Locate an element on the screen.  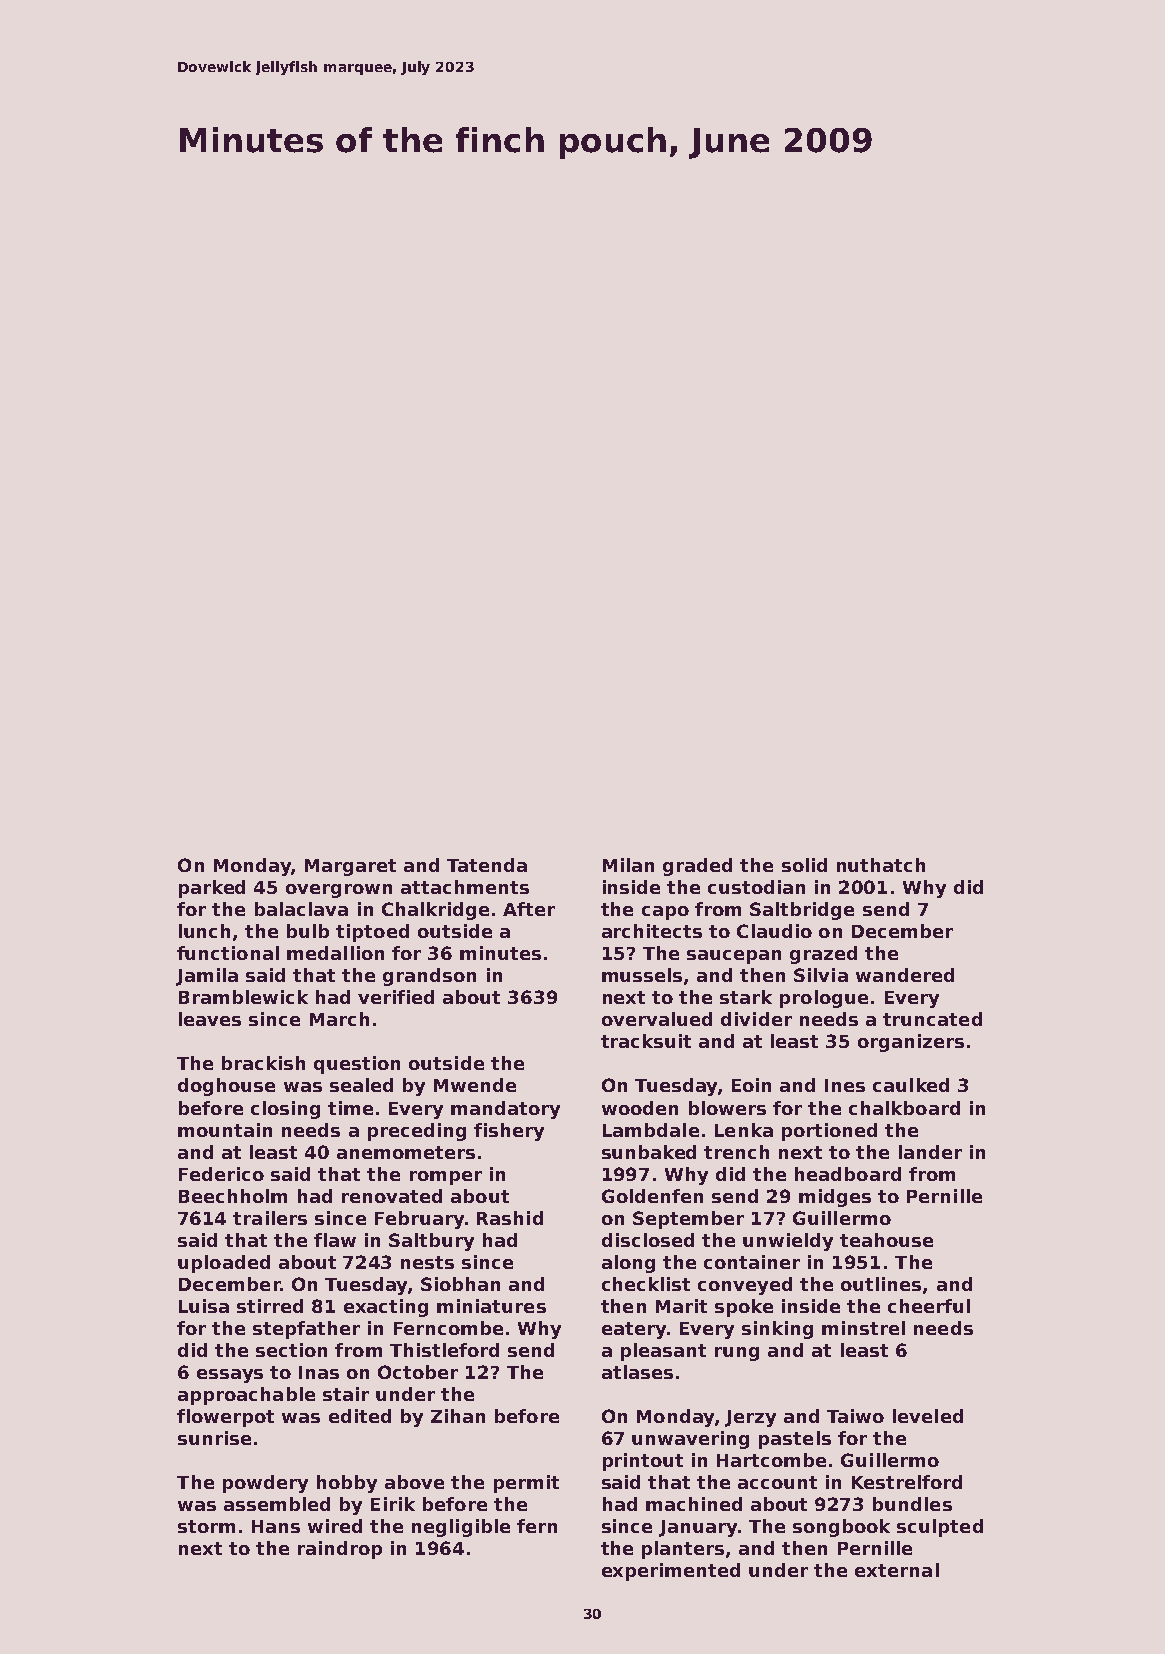
truncated is located at coordinates (932, 1019).
